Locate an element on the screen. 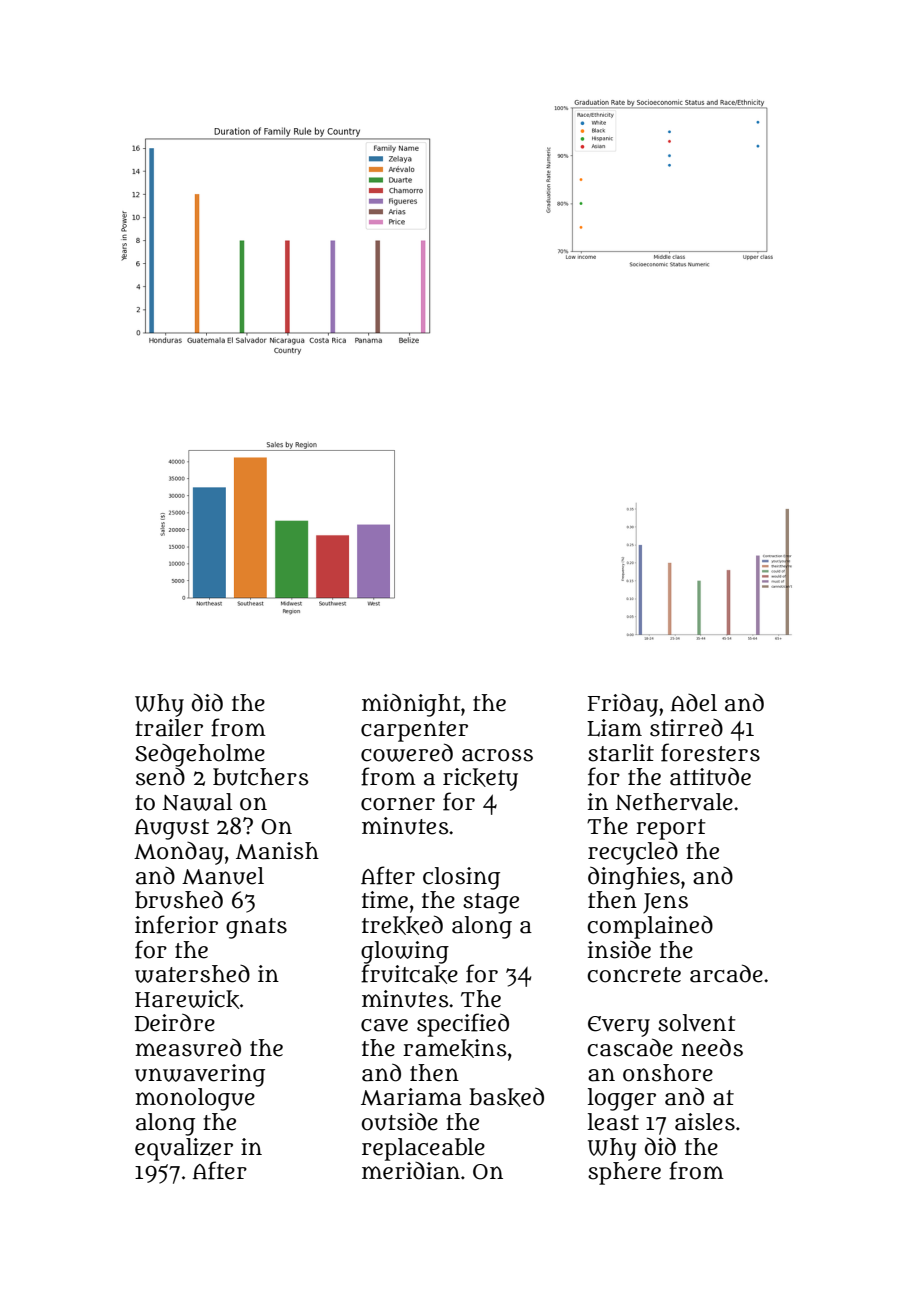 This screenshot has height=1316, width=908. equalizer is located at coordinates (184, 1149).
